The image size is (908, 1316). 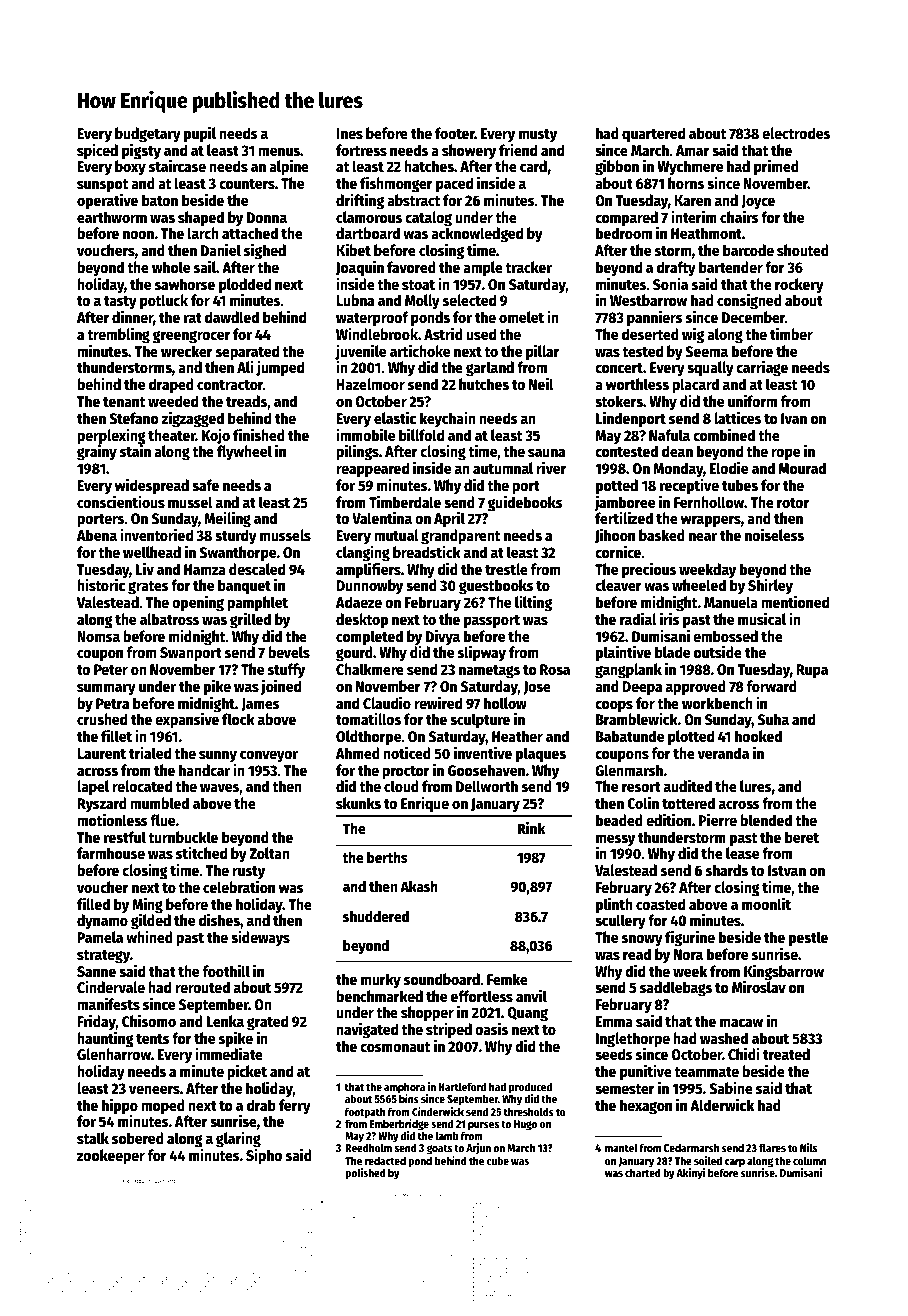 What do you see at coordinates (360, 352) in the image?
I see `juvenile` at bounding box center [360, 352].
